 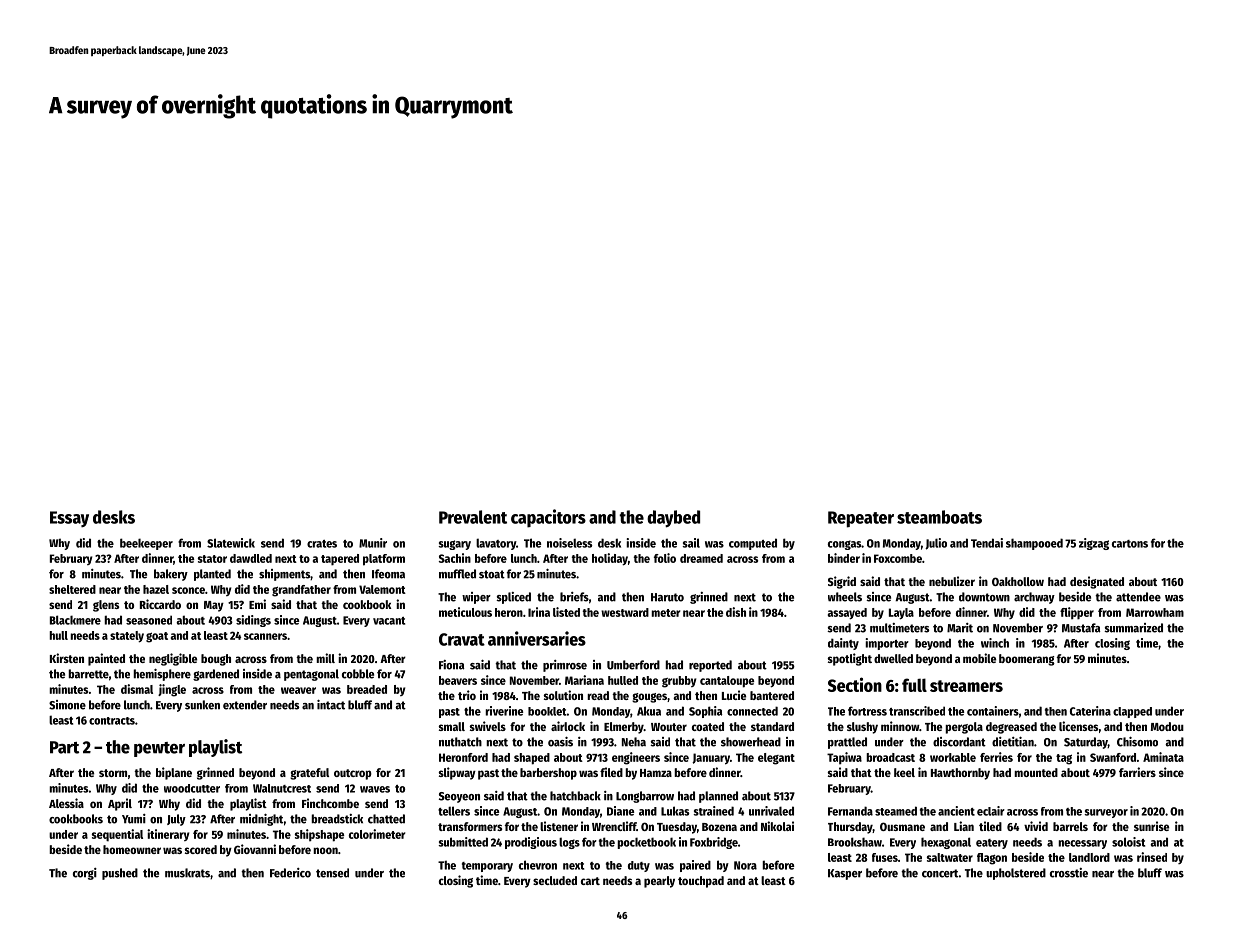 I want to click on degreased, so click(x=1011, y=728).
